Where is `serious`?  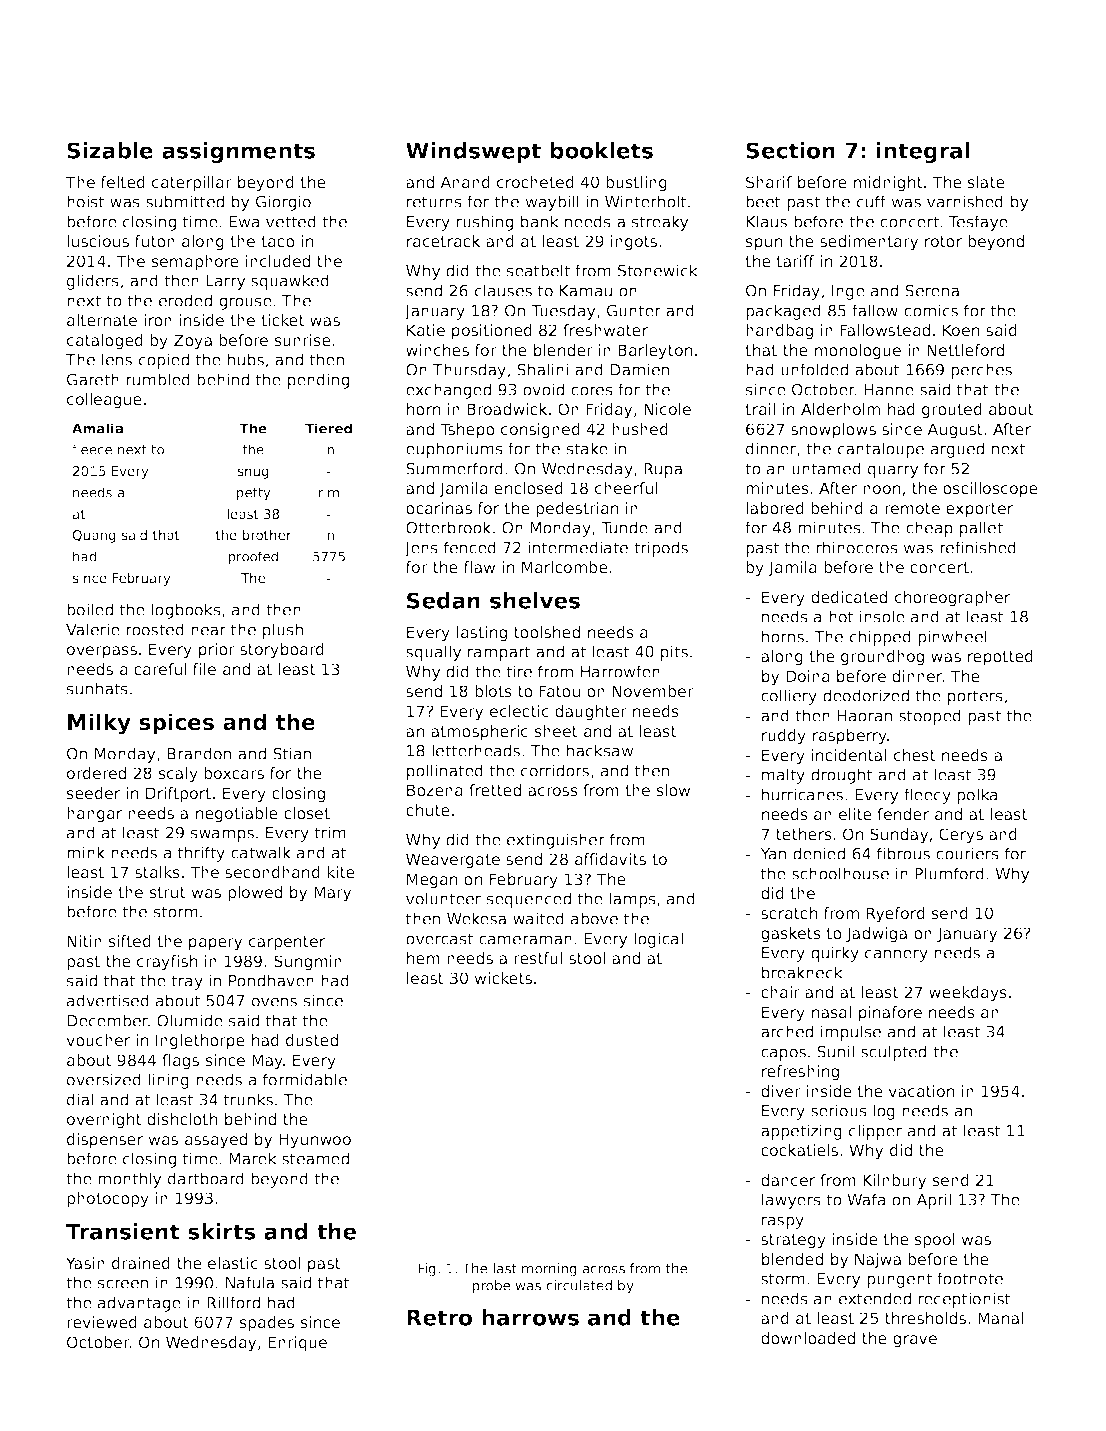 serious is located at coordinates (839, 1110).
